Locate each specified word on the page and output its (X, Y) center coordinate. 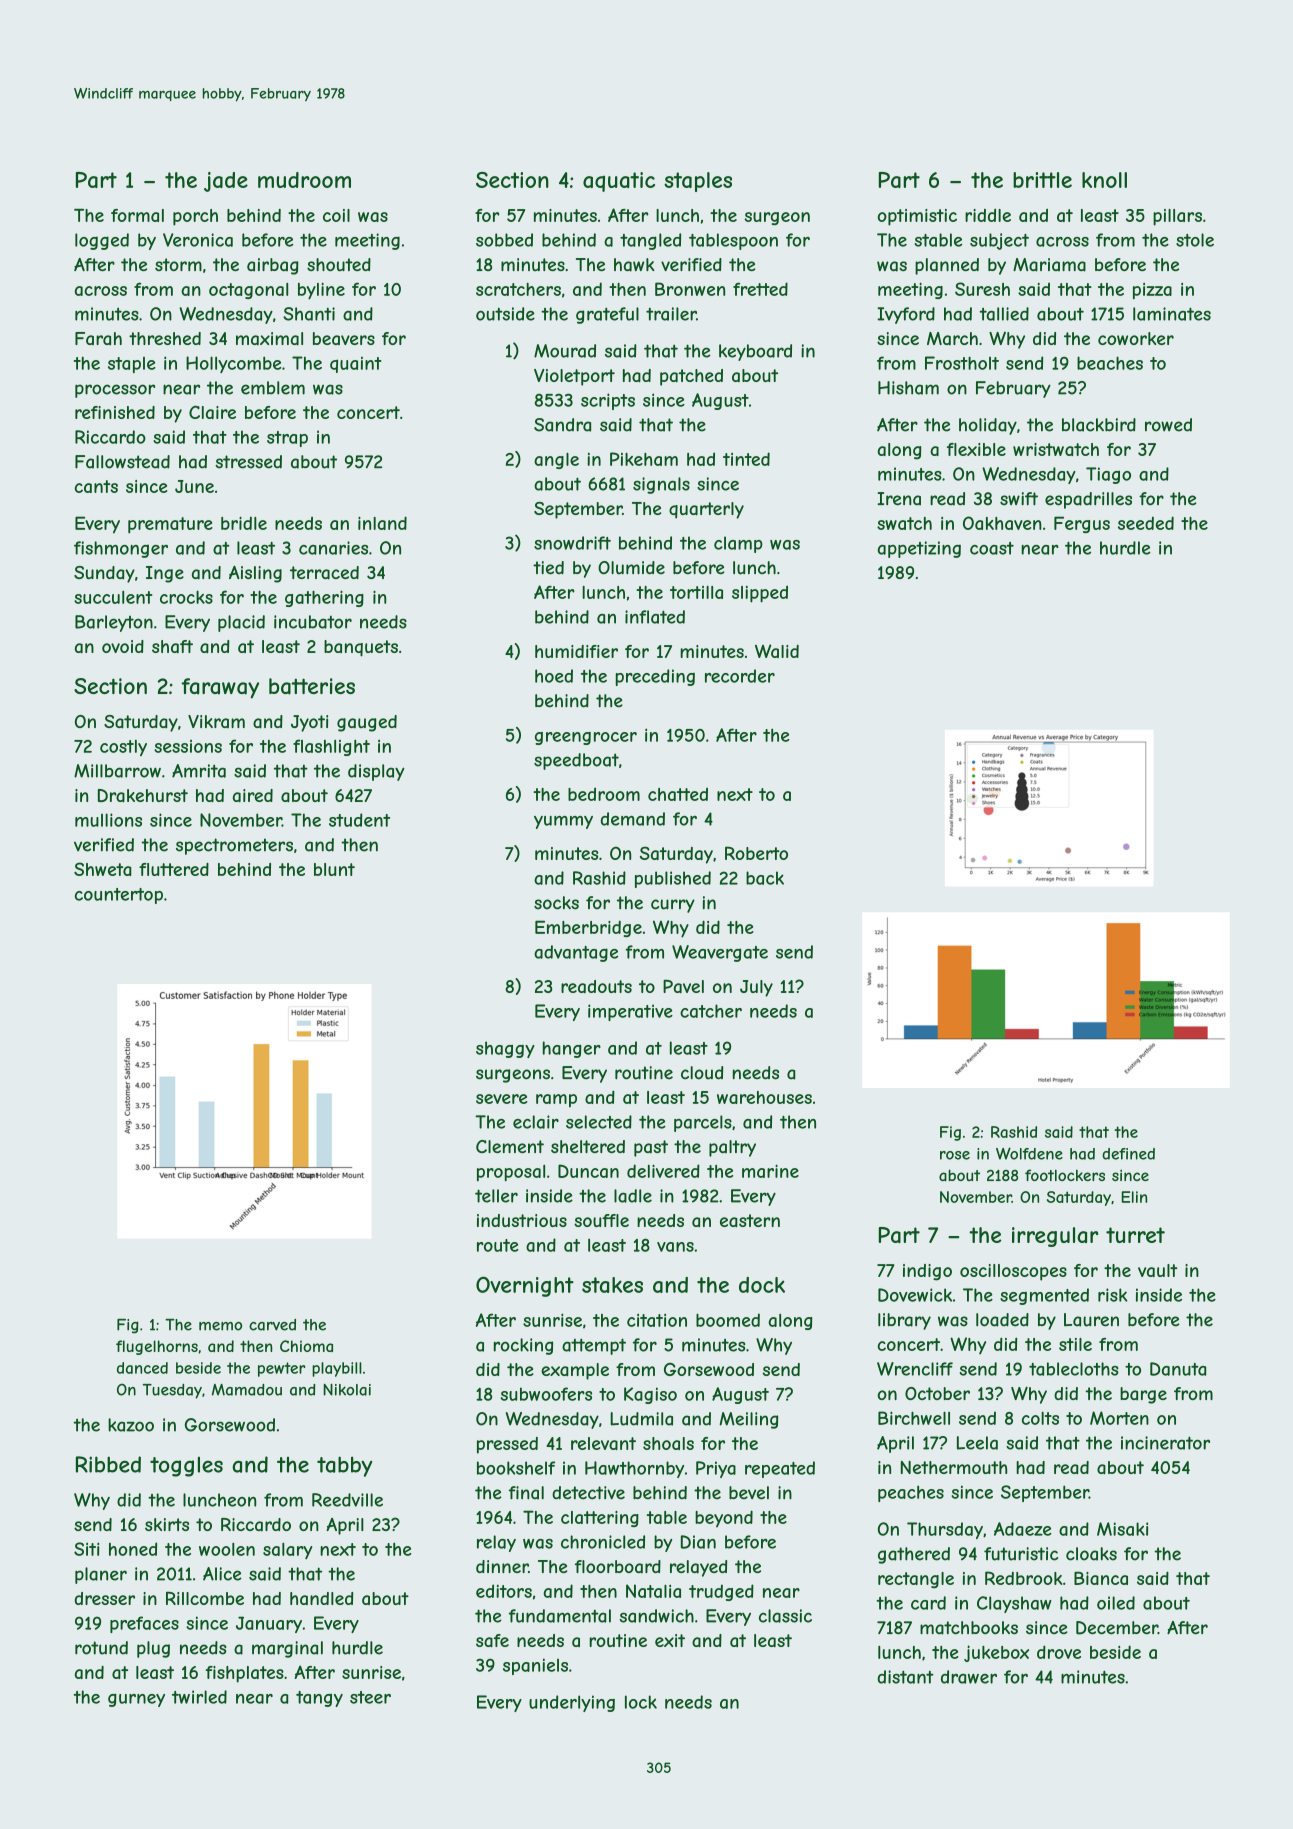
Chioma (306, 1346)
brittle (1042, 180)
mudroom (304, 180)
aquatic (619, 182)
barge (1143, 1395)
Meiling (748, 1420)
